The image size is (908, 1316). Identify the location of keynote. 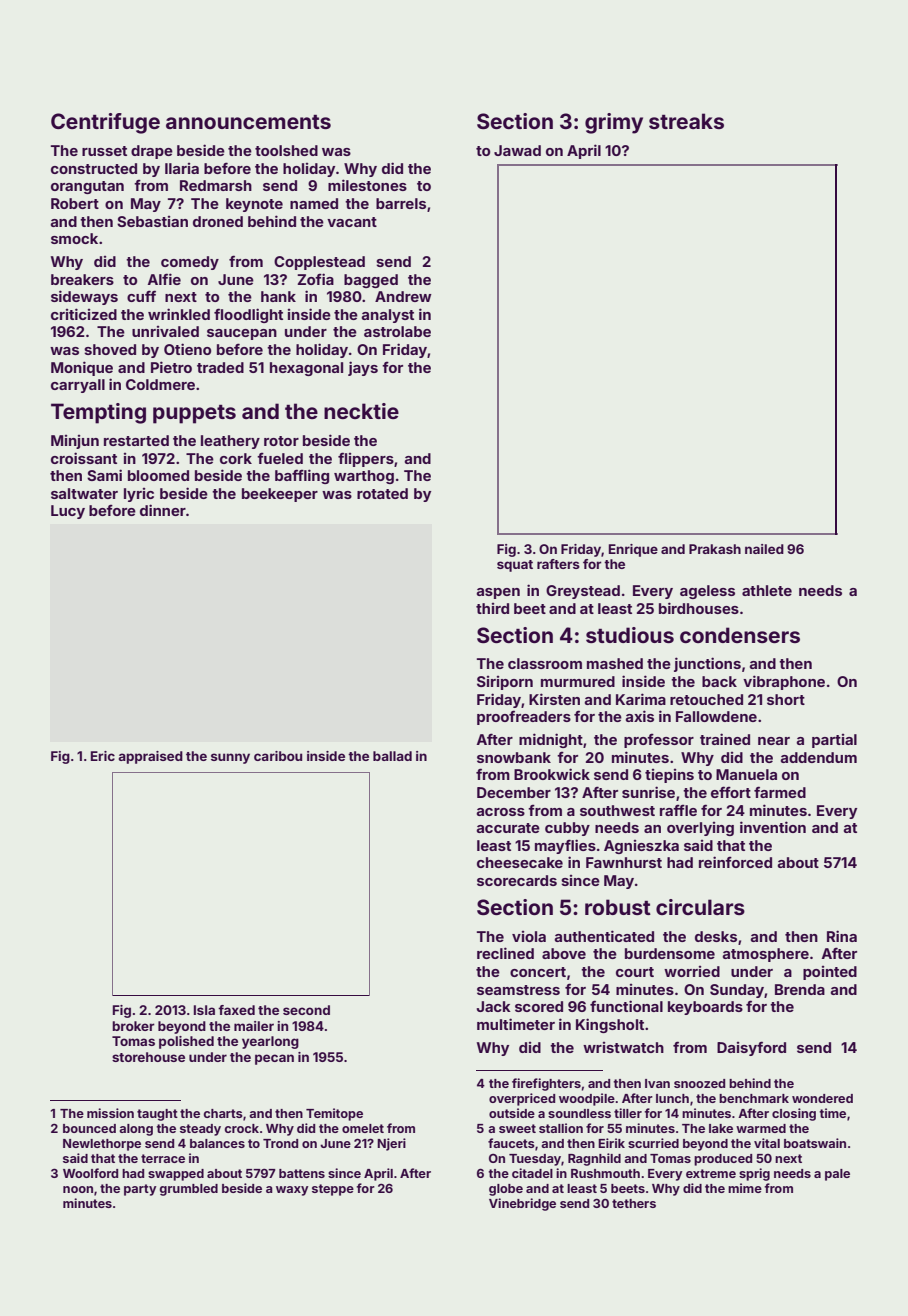
(254, 205).
